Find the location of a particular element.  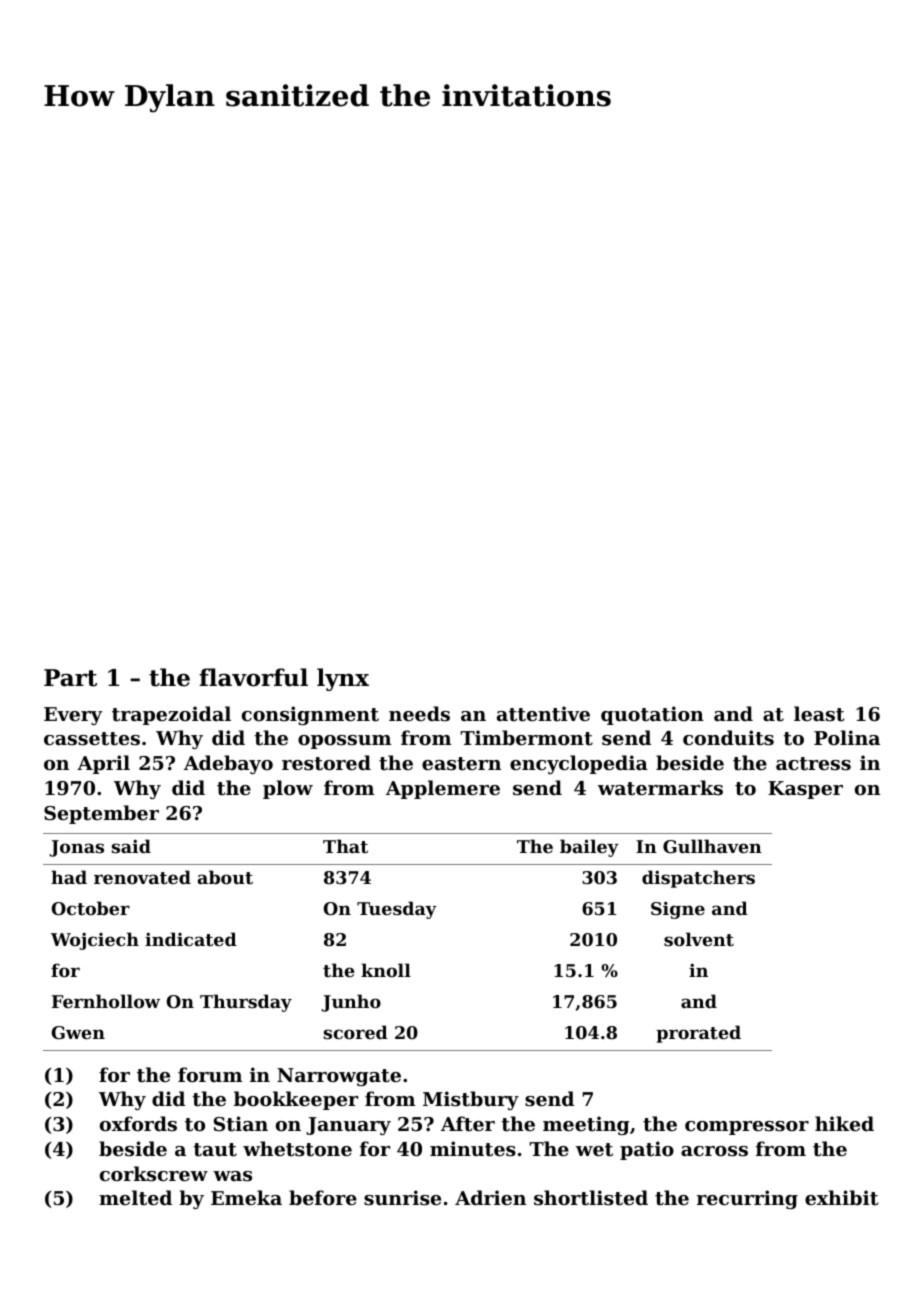

Signe is located at coordinates (678, 910).
